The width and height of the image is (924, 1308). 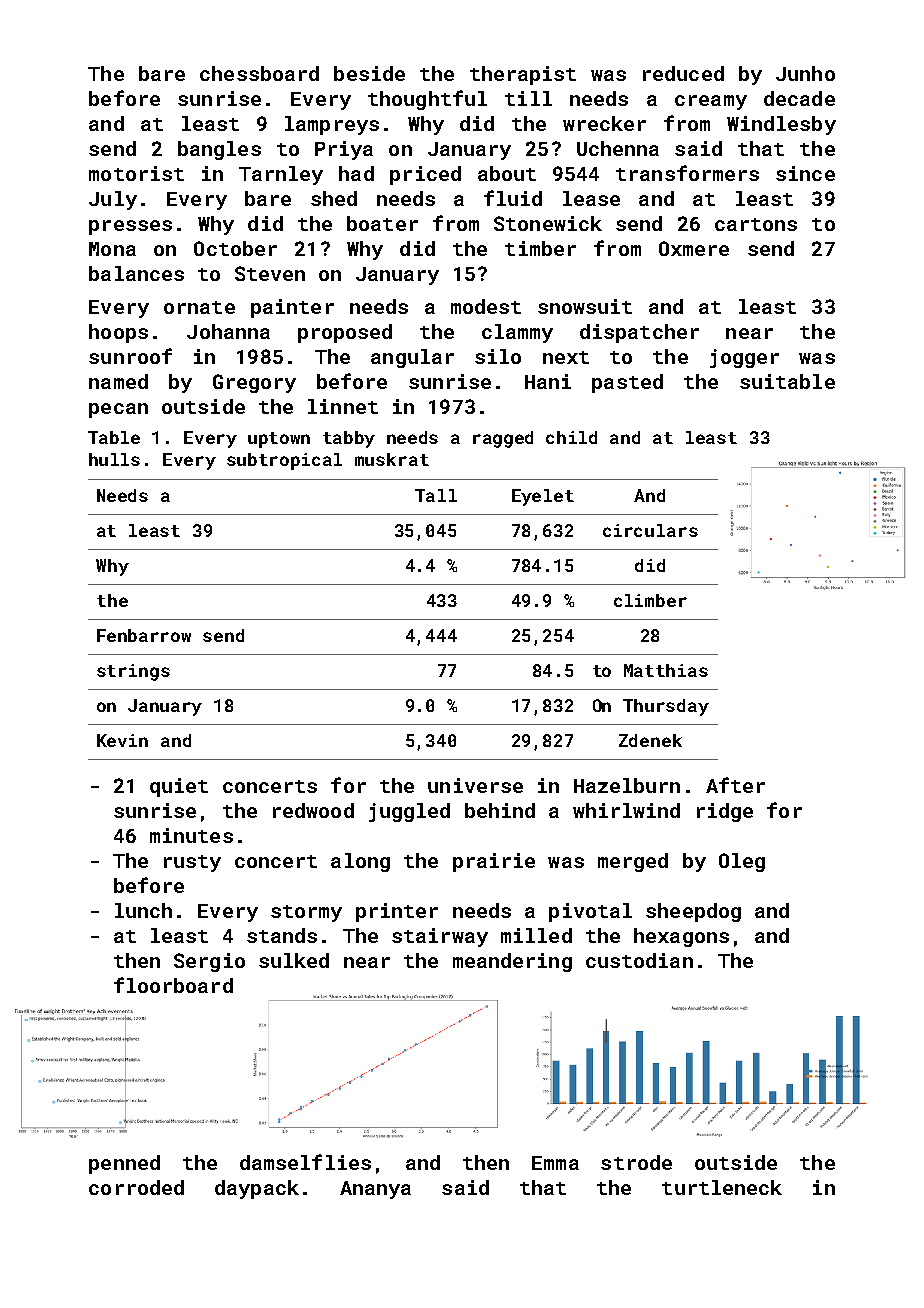 What do you see at coordinates (369, 73) in the image?
I see `beside` at bounding box center [369, 73].
